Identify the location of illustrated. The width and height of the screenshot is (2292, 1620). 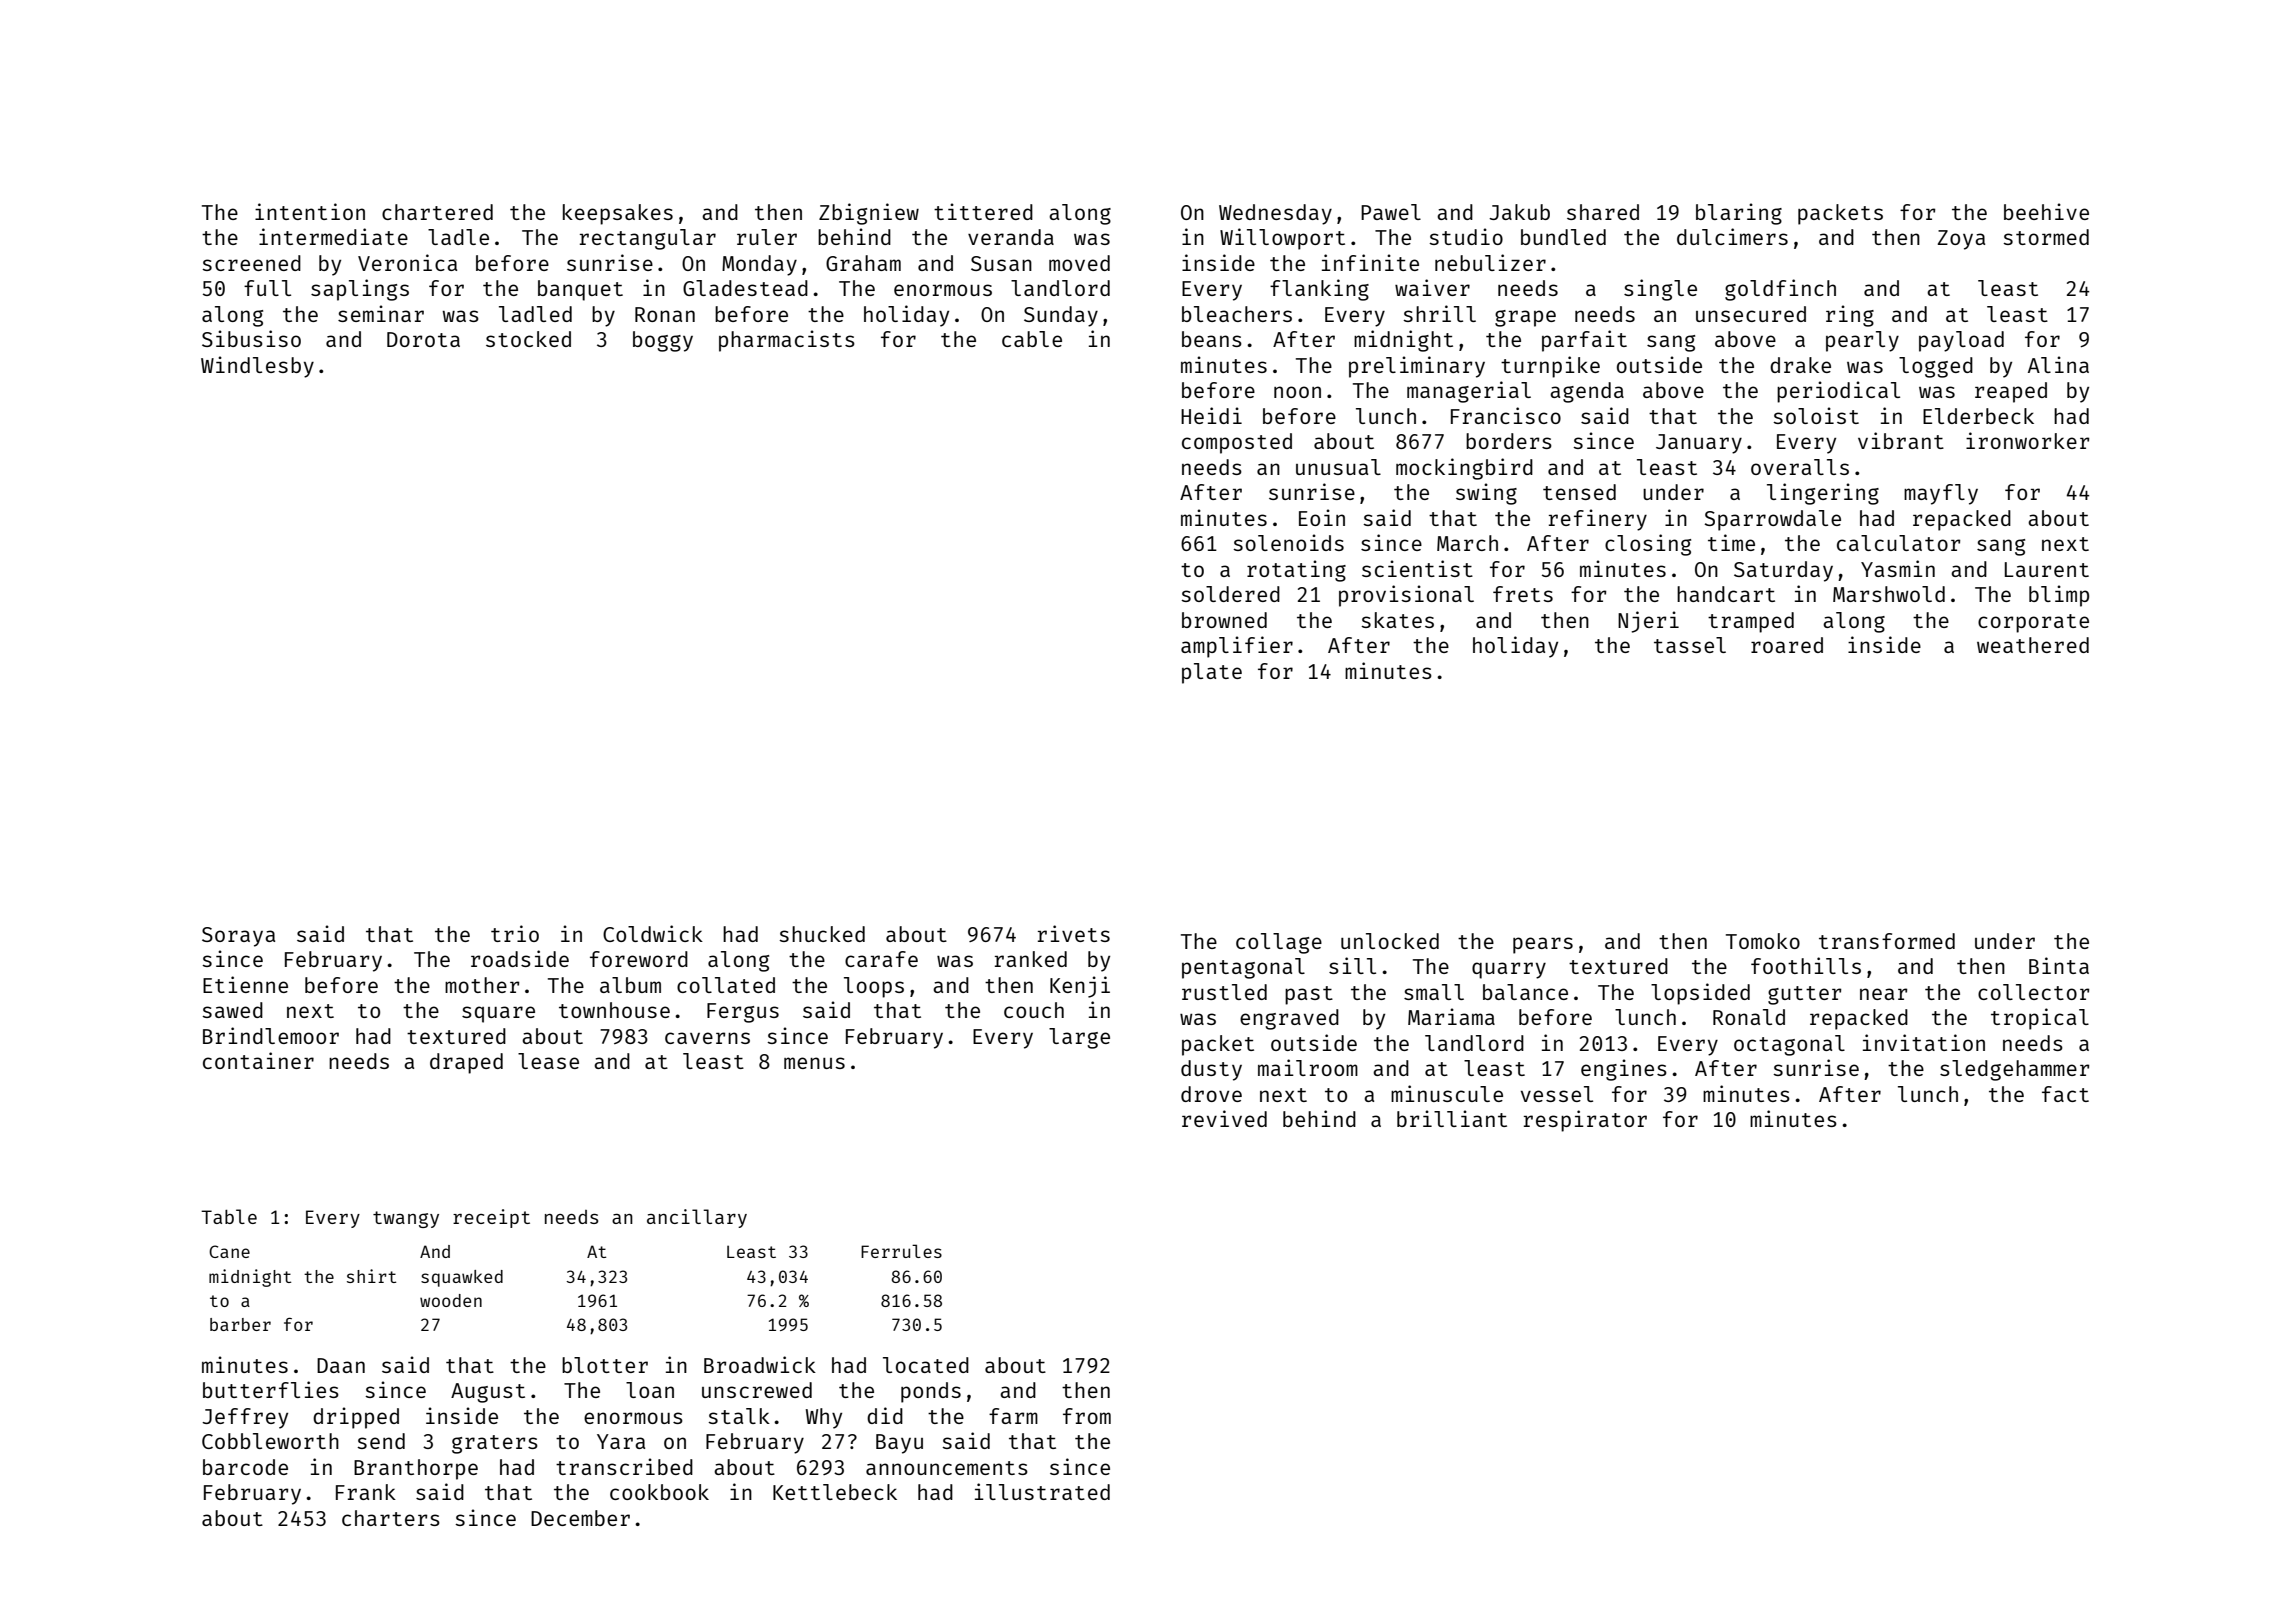
(1042, 1491).
